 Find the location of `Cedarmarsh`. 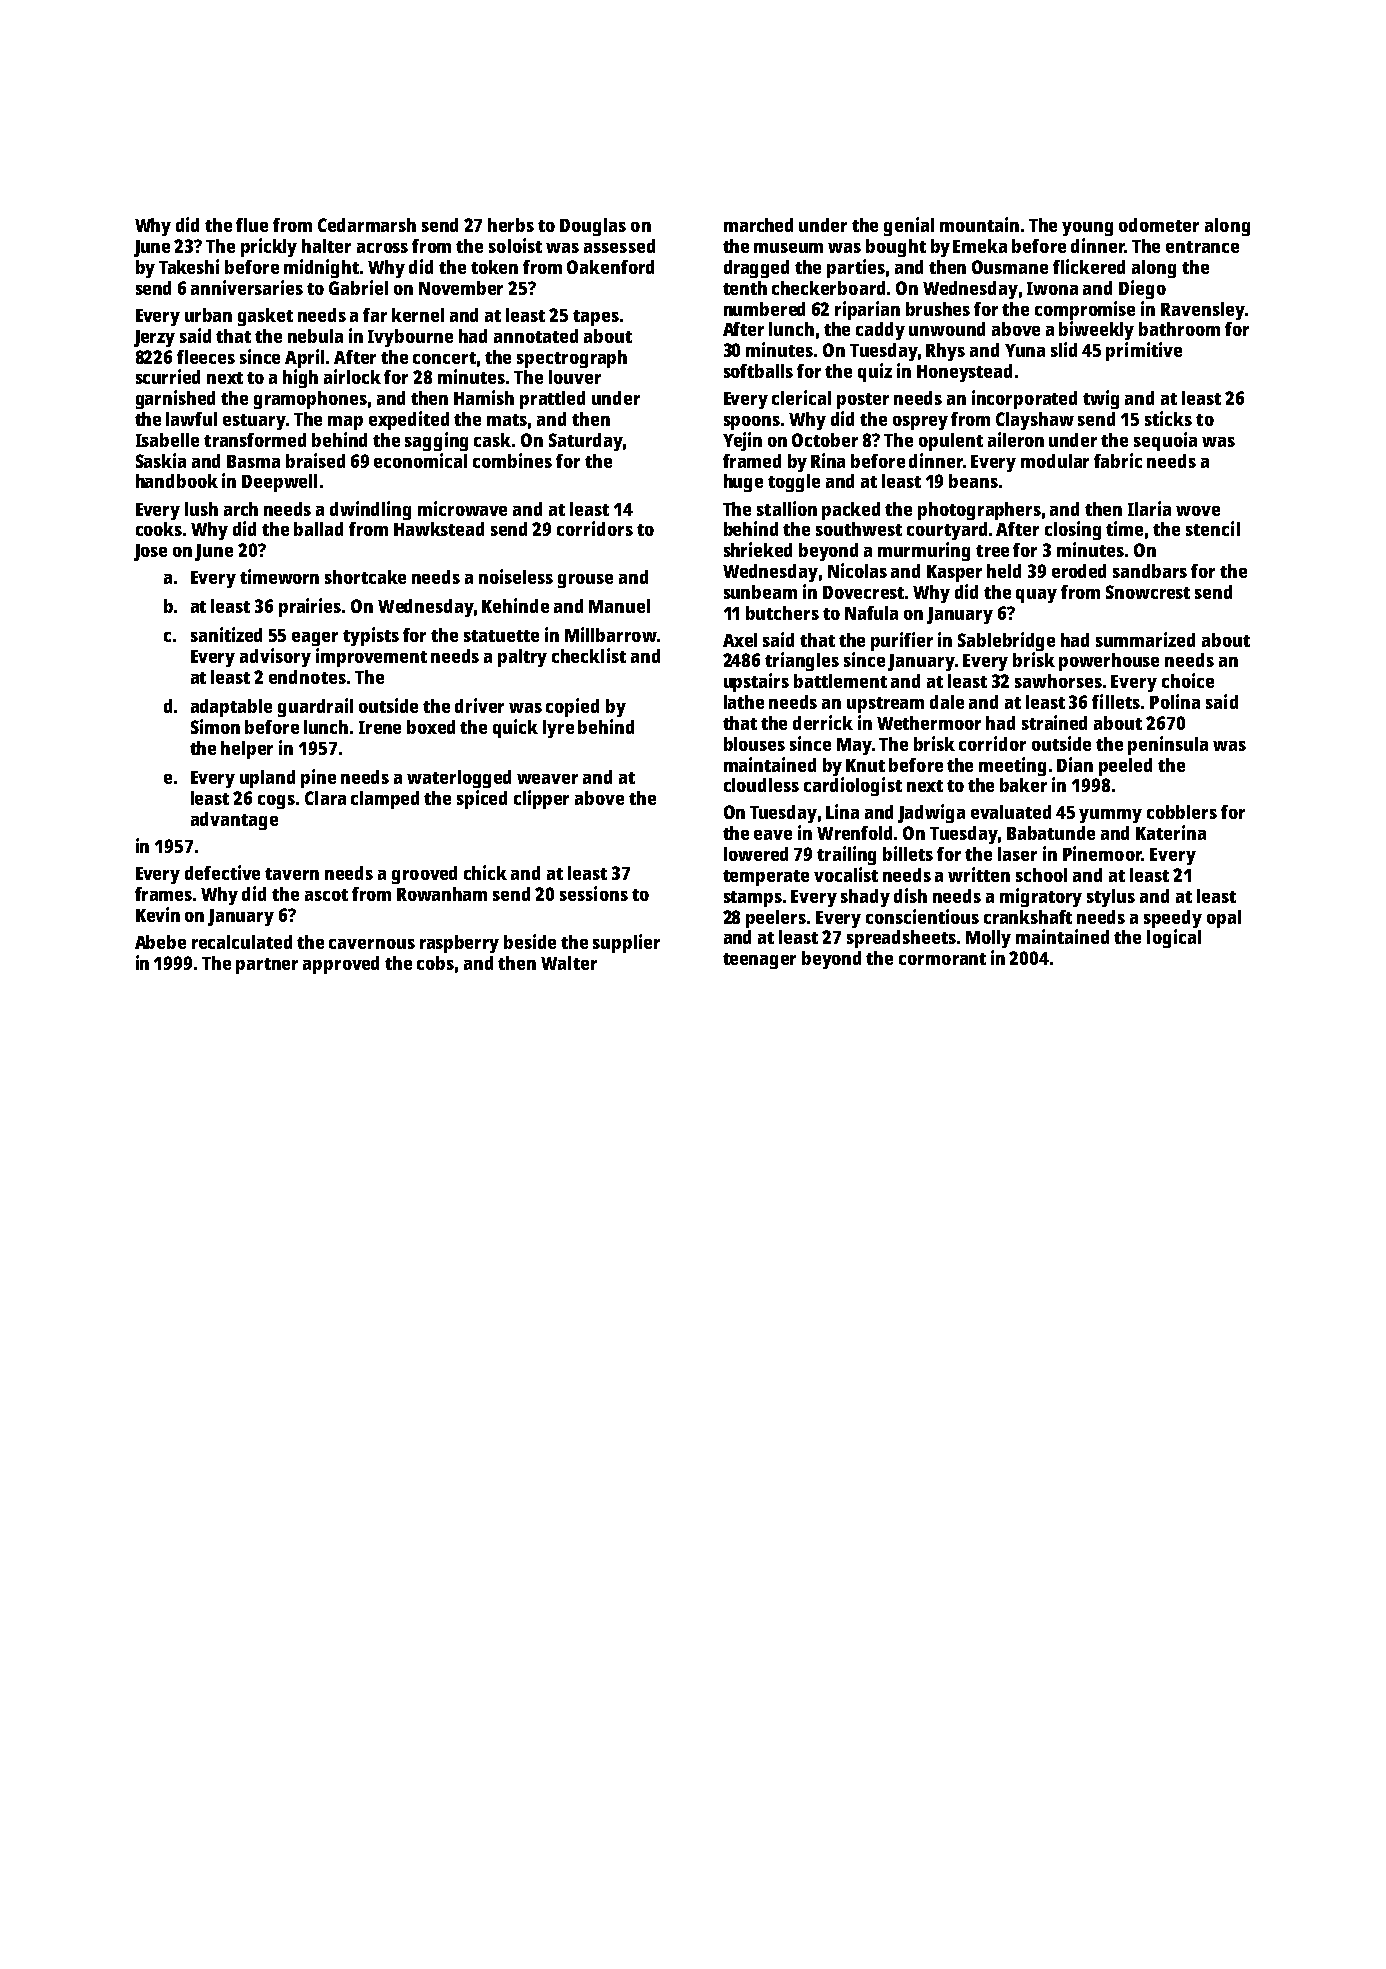

Cedarmarsh is located at coordinates (367, 225).
